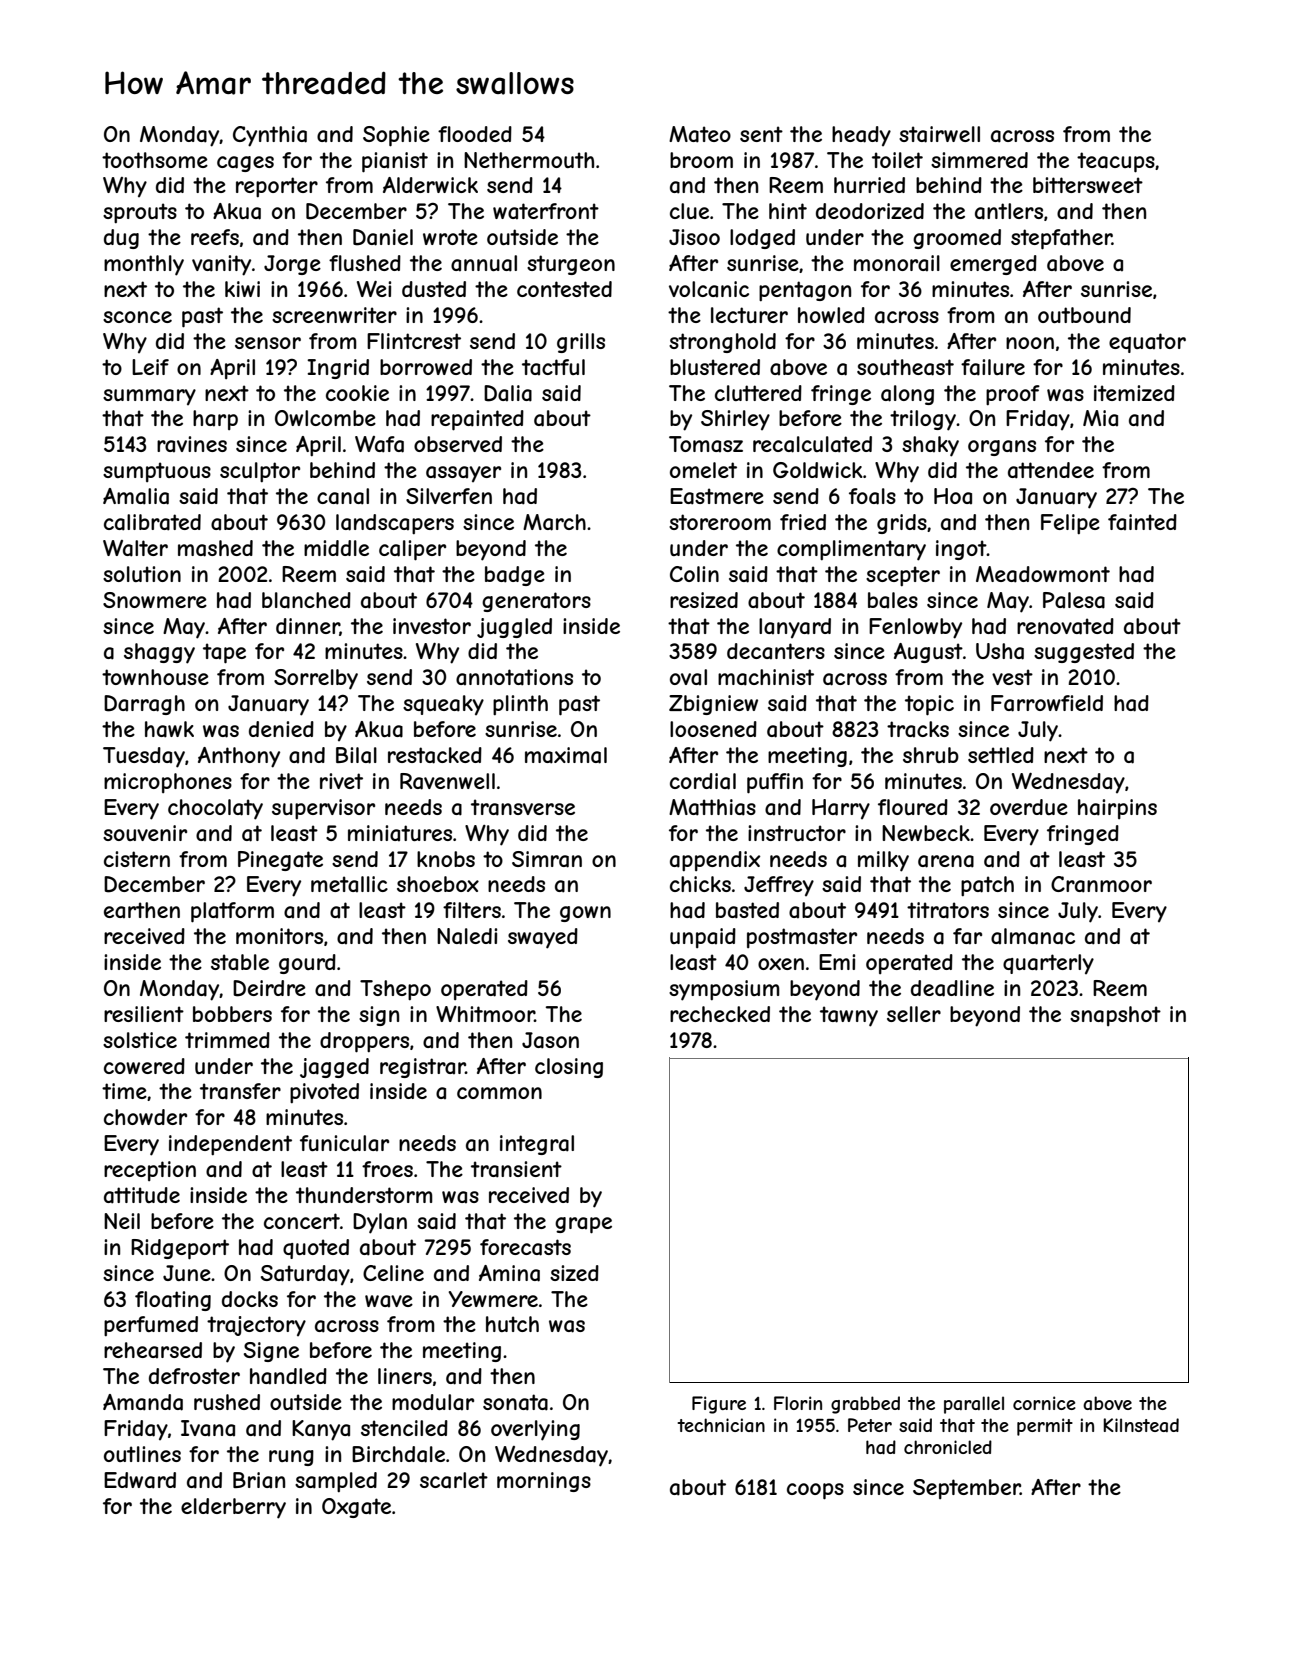  I want to click on oval, so click(688, 677).
